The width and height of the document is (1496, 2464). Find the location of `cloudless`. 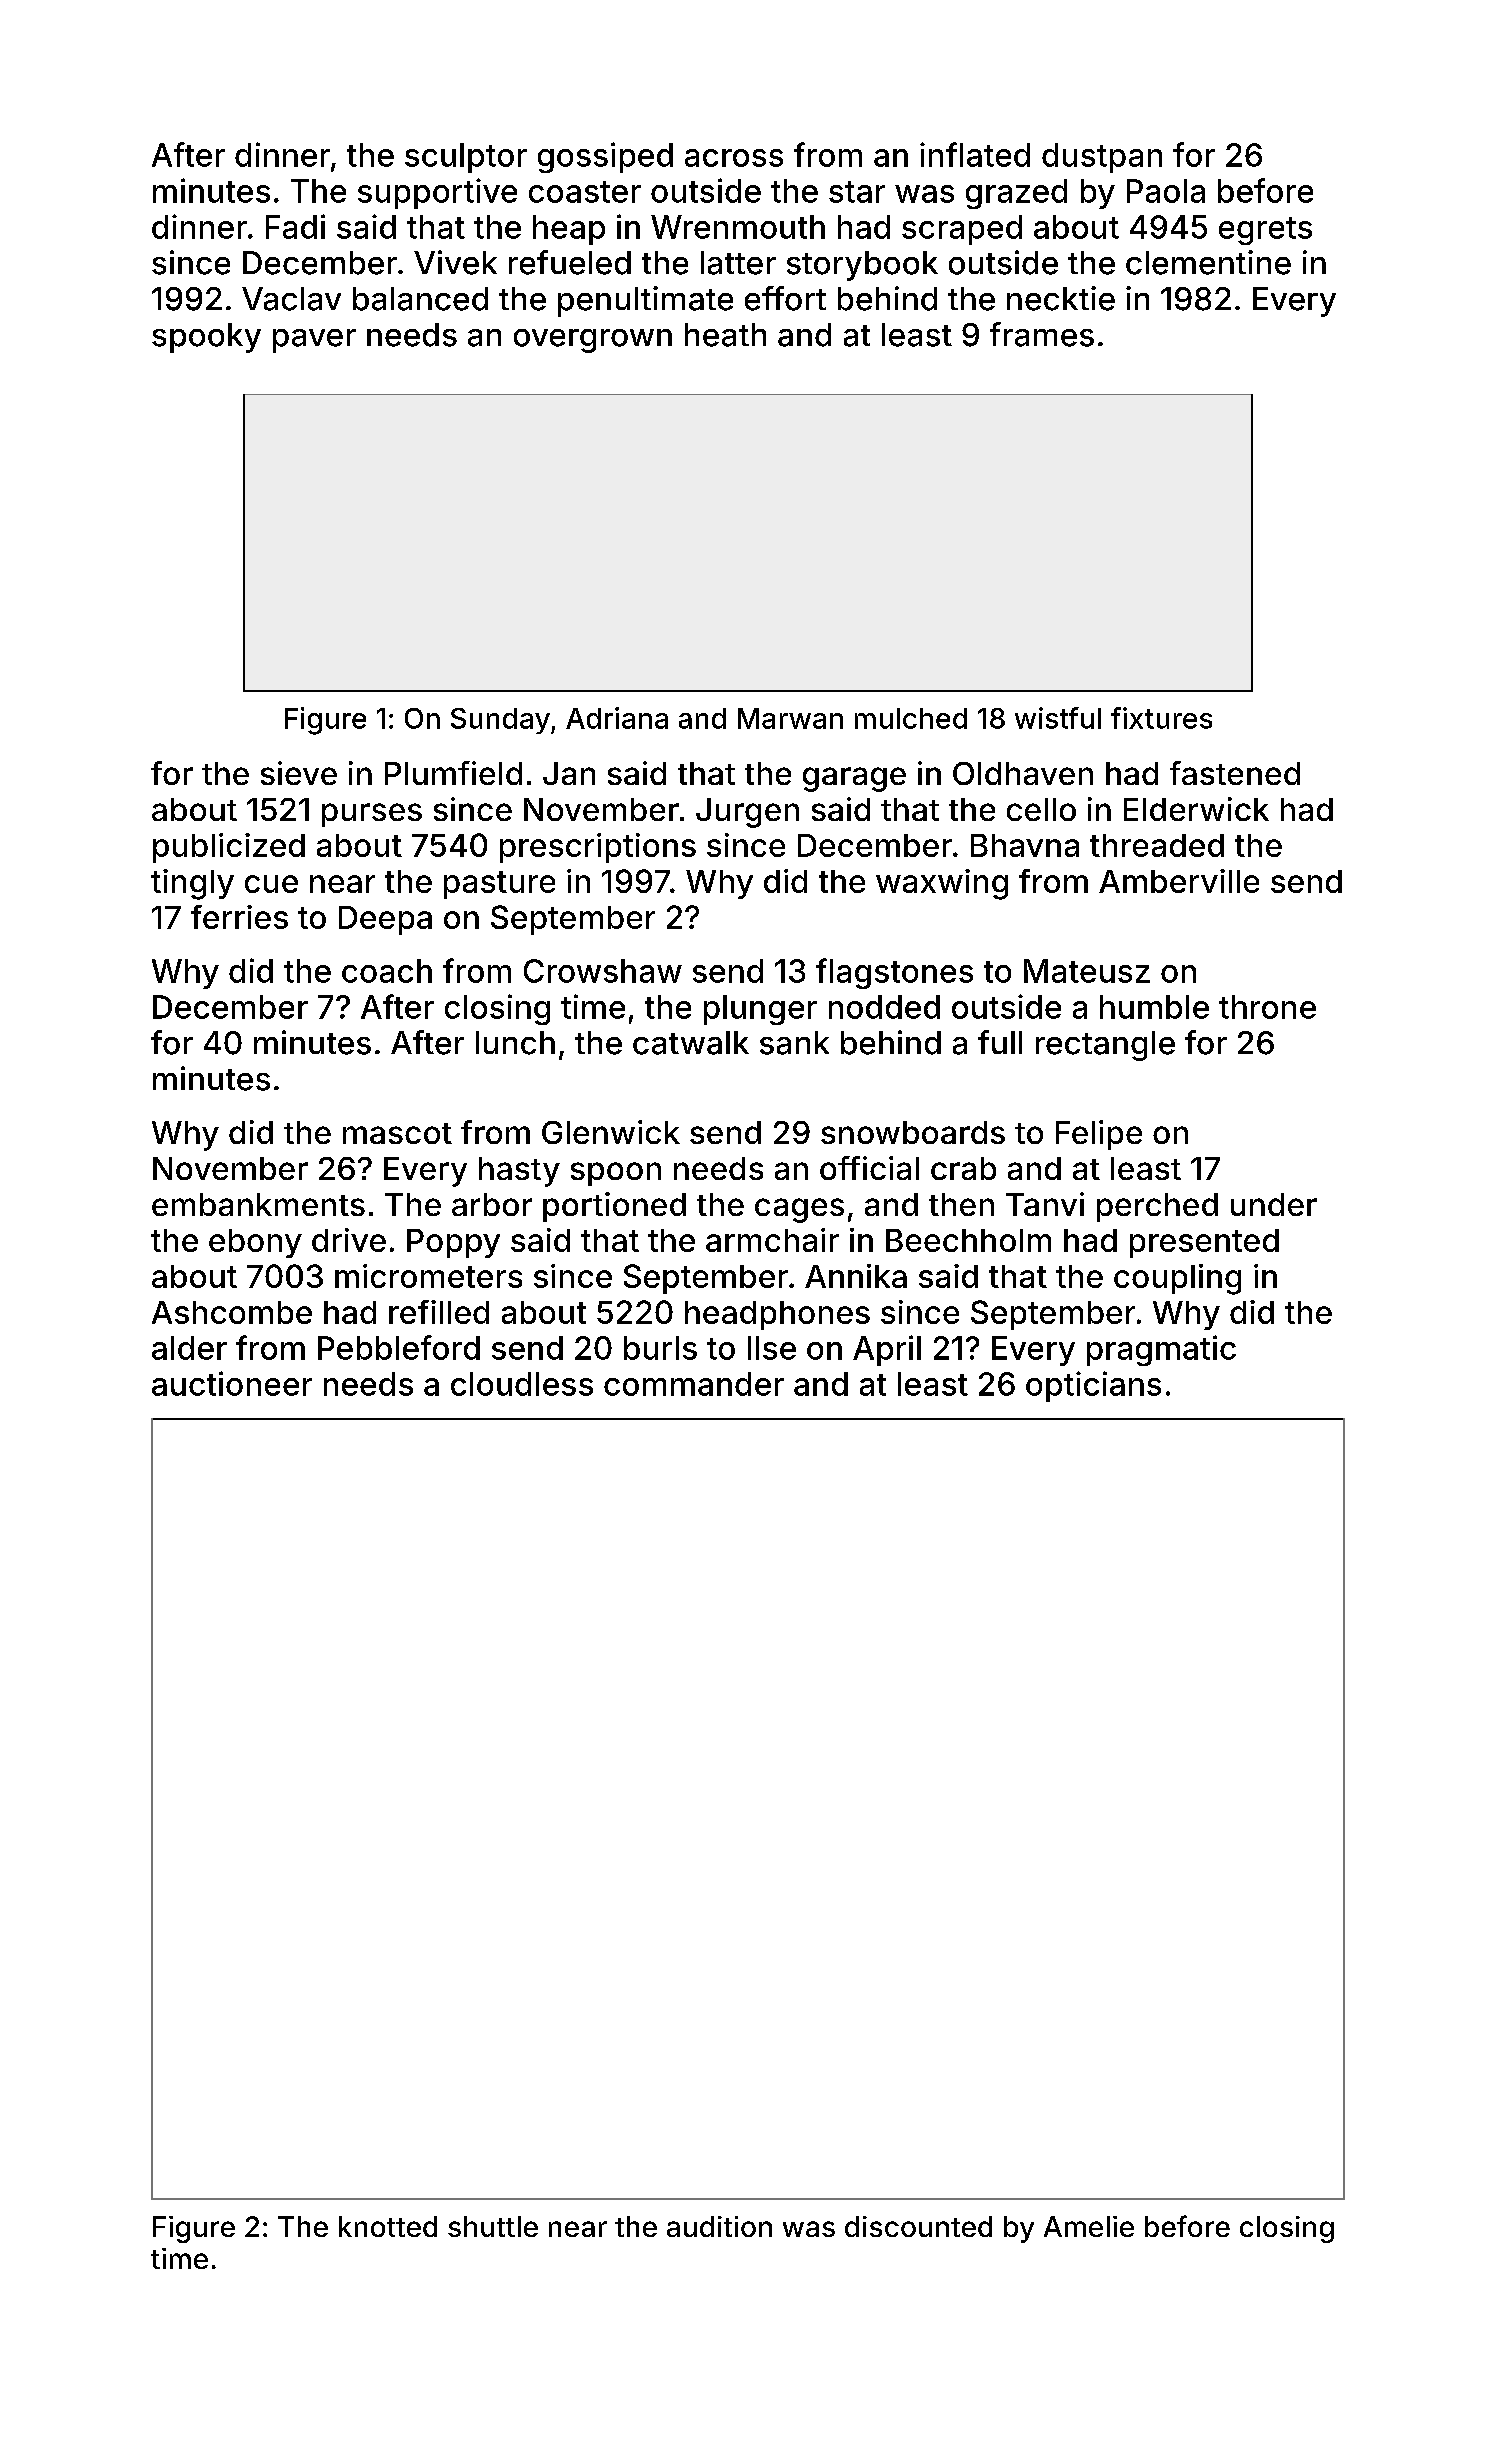

cloudless is located at coordinates (522, 1384).
